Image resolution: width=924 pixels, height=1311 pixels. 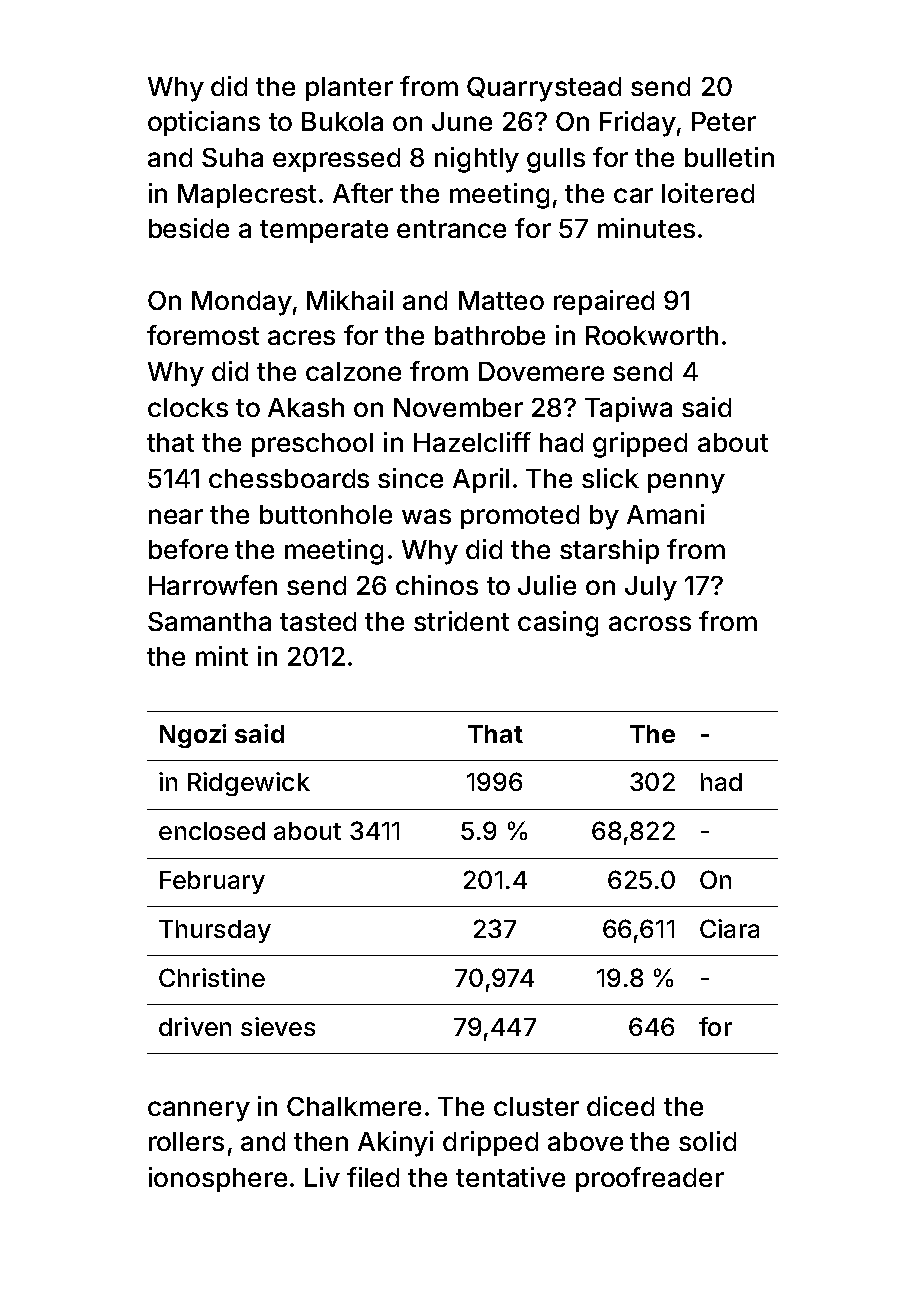 I want to click on cluster, so click(x=536, y=1106).
